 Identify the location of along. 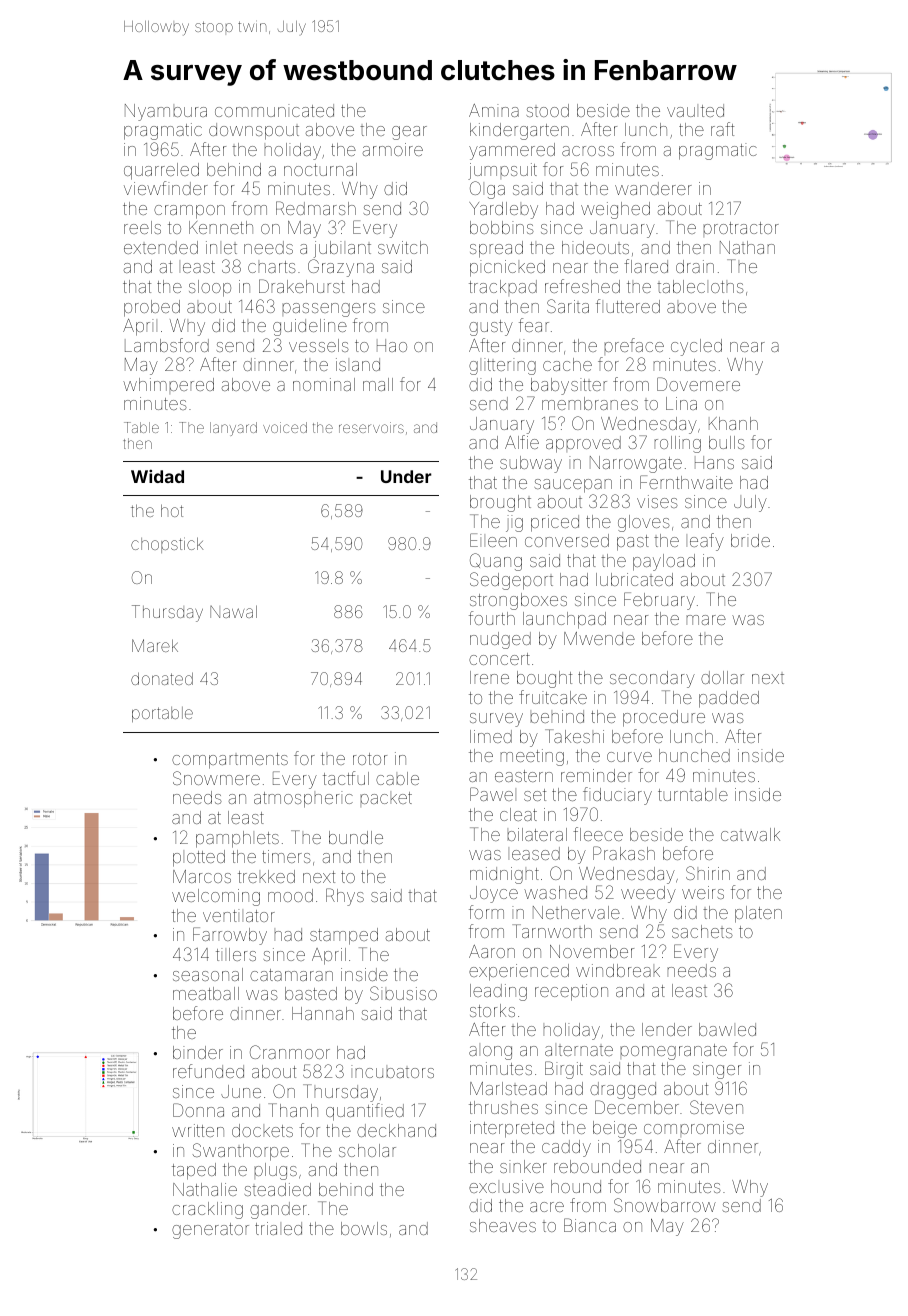
(490, 1053).
